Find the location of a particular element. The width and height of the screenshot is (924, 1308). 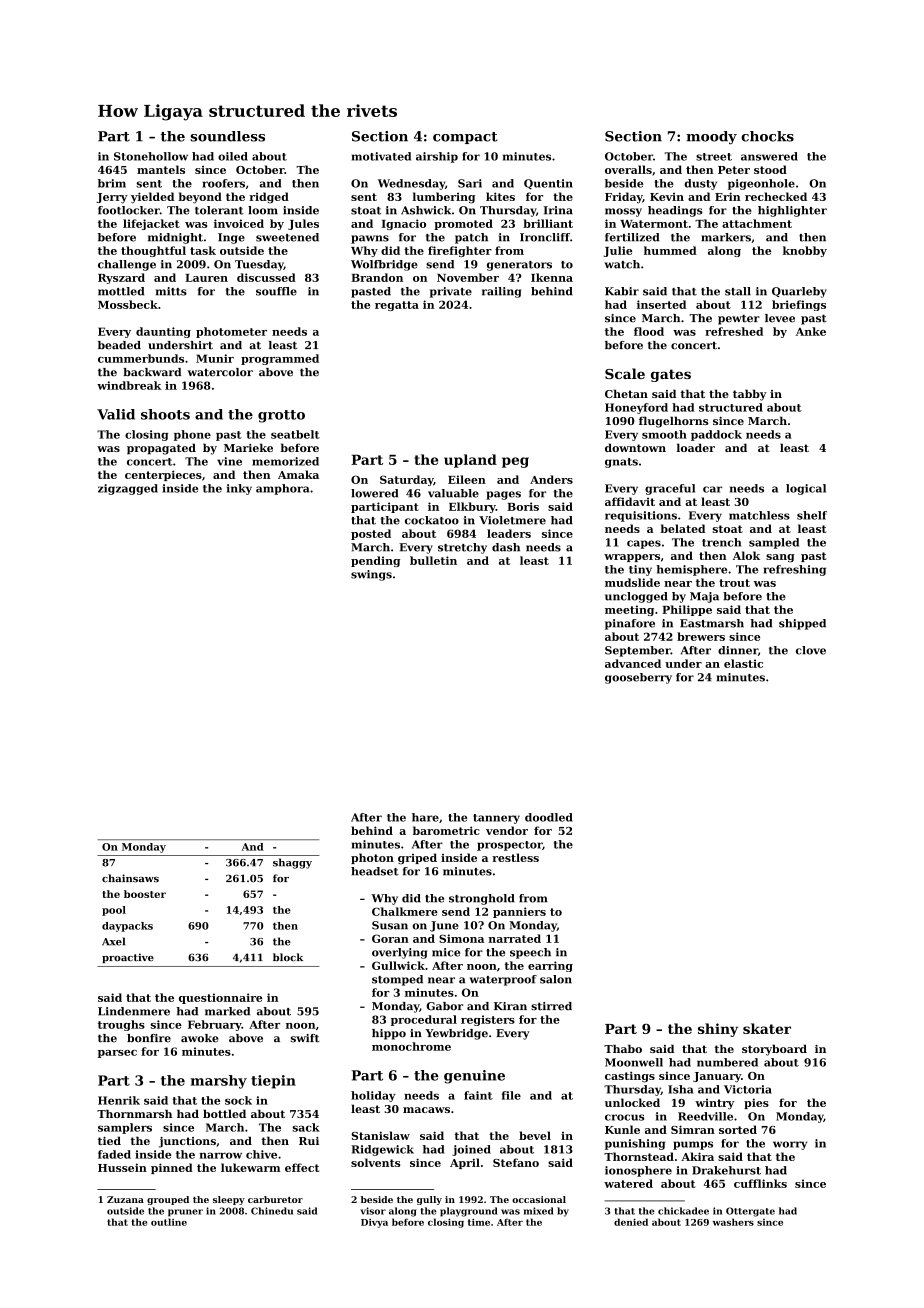

denied is located at coordinates (631, 1222).
